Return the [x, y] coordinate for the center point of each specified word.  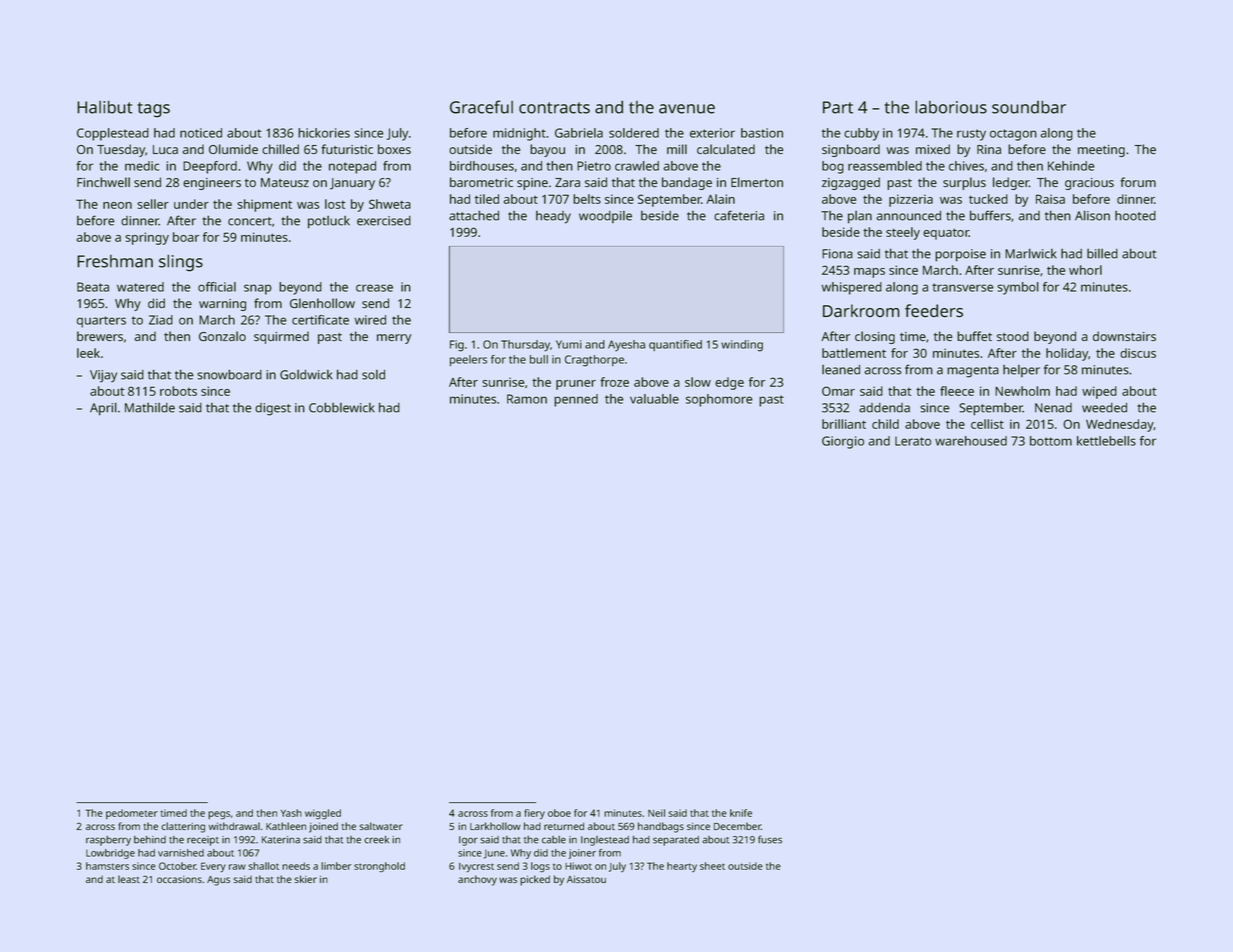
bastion [762, 133]
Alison [1092, 215]
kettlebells [1106, 441]
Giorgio [843, 442]
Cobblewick [342, 407]
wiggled [323, 814]
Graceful [481, 107]
